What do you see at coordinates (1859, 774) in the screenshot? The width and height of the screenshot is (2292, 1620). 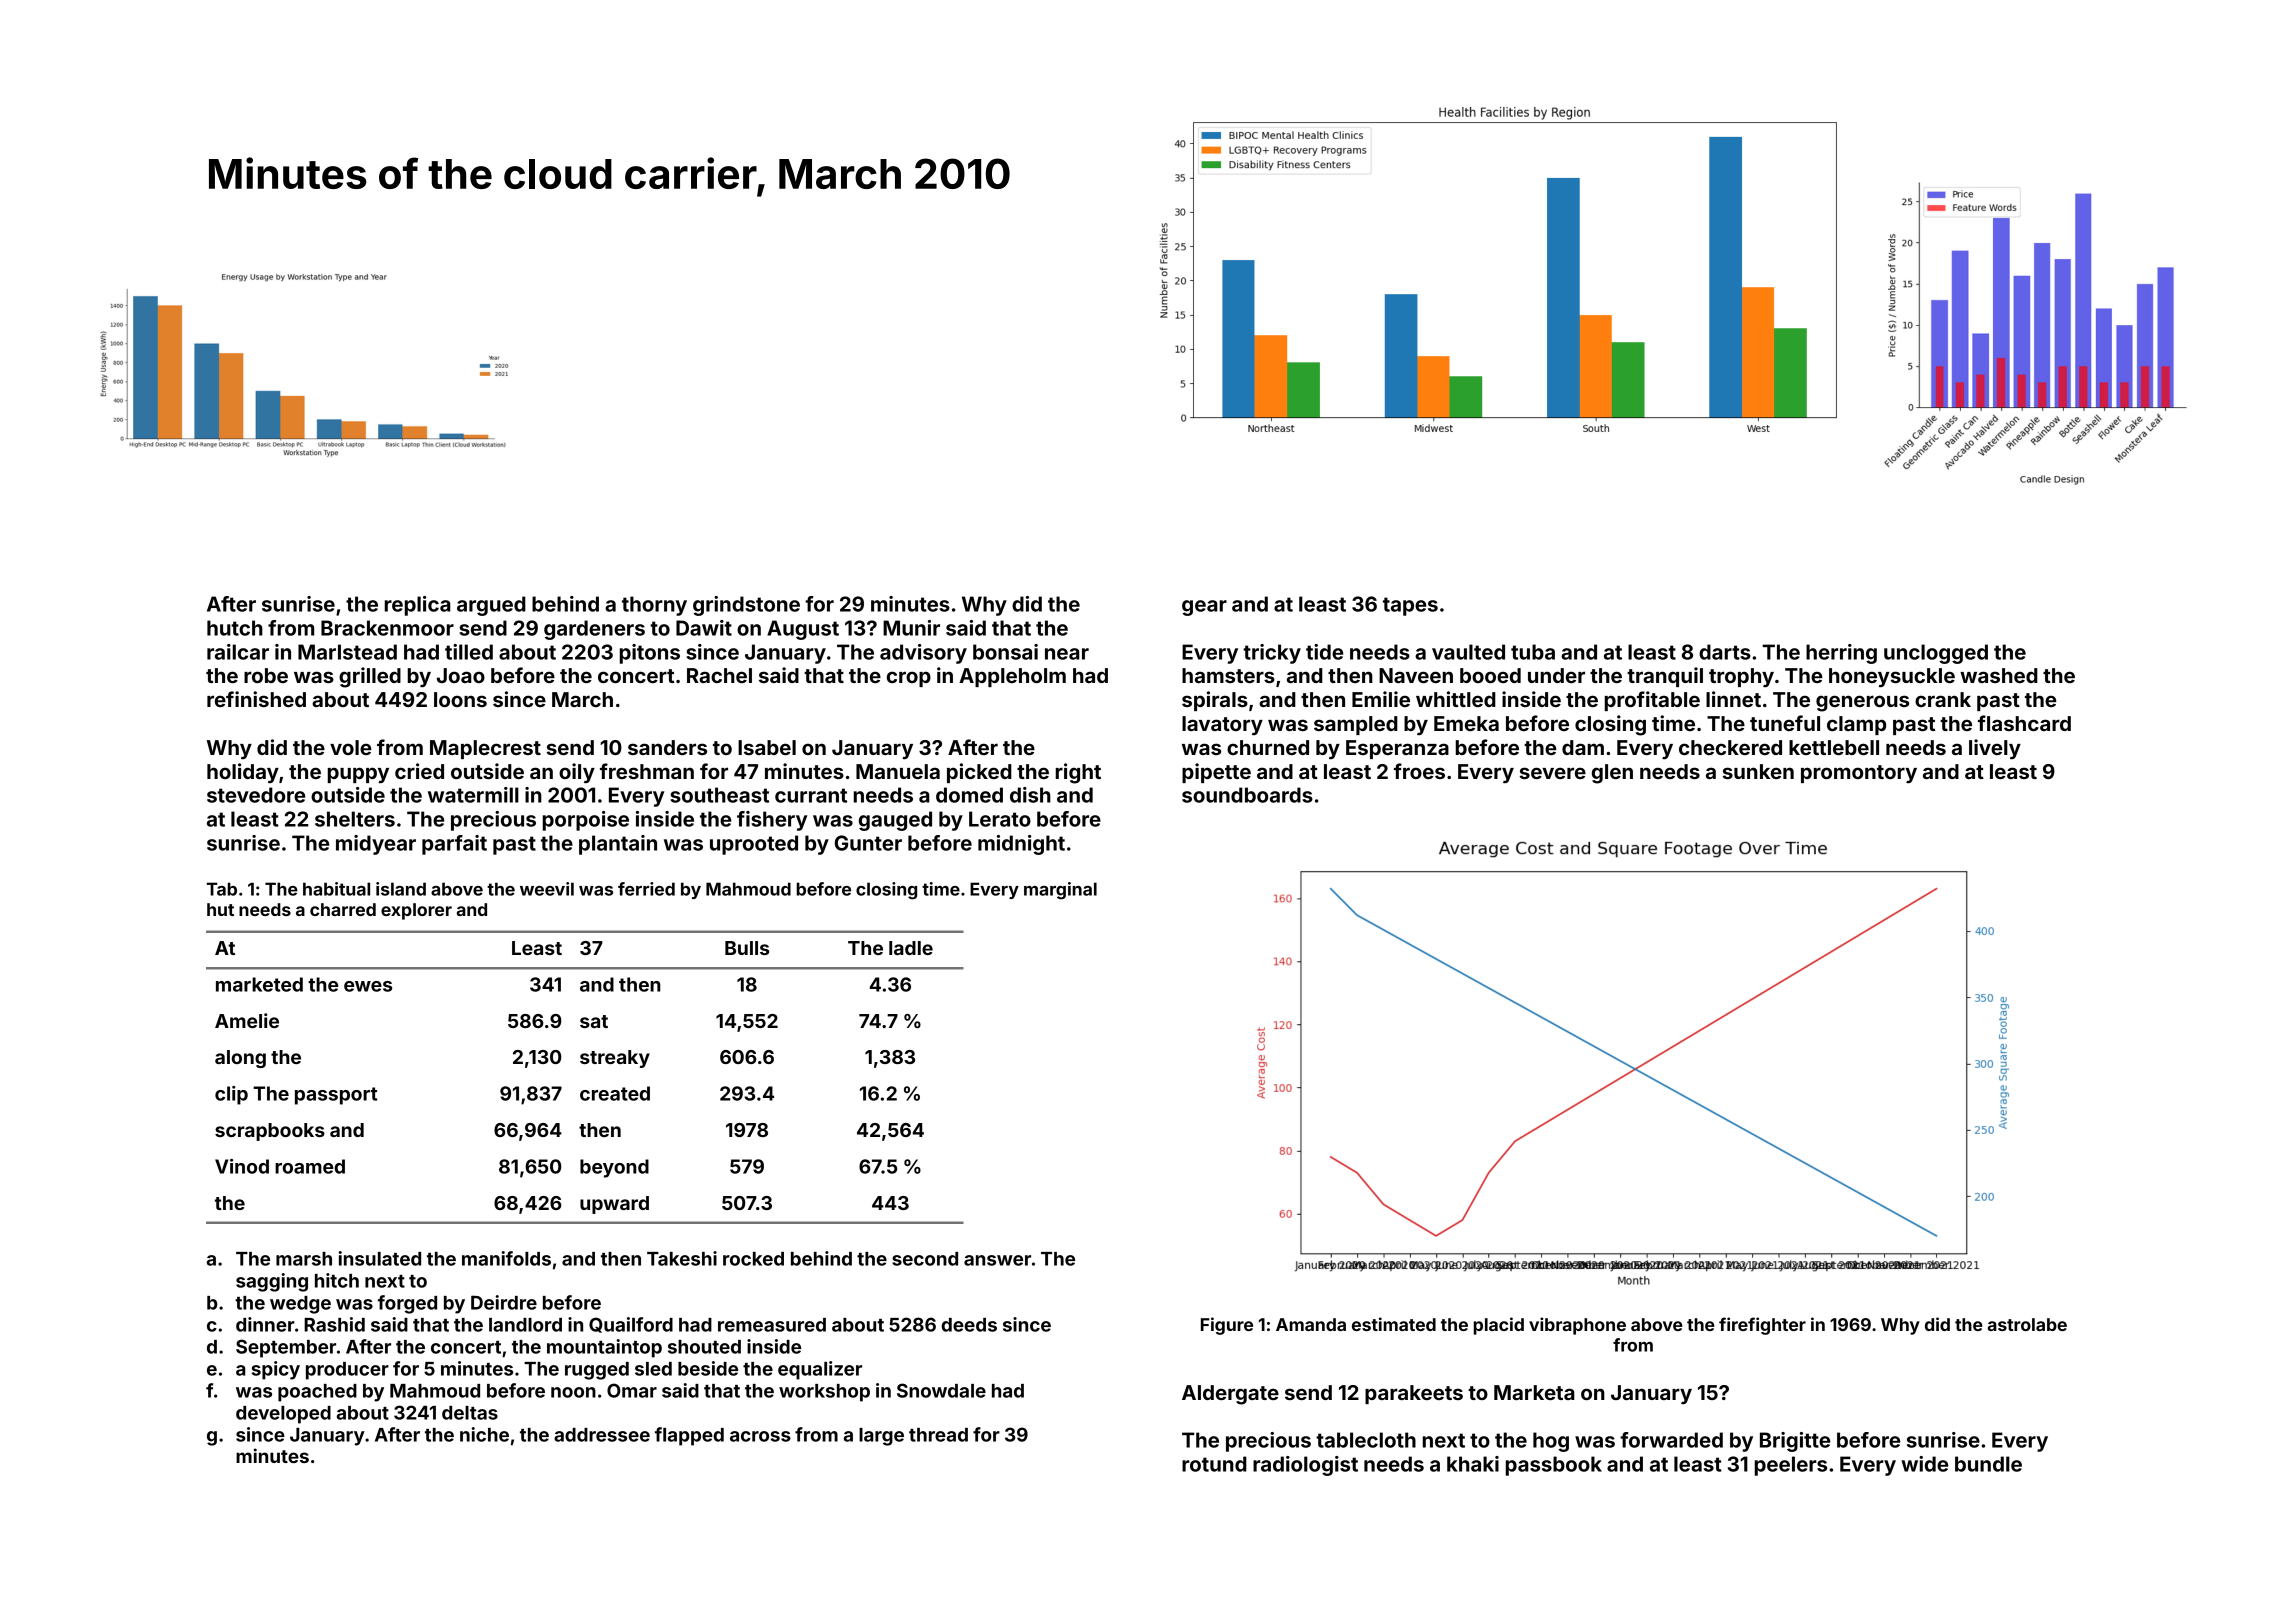 I see `promontory` at bounding box center [1859, 774].
